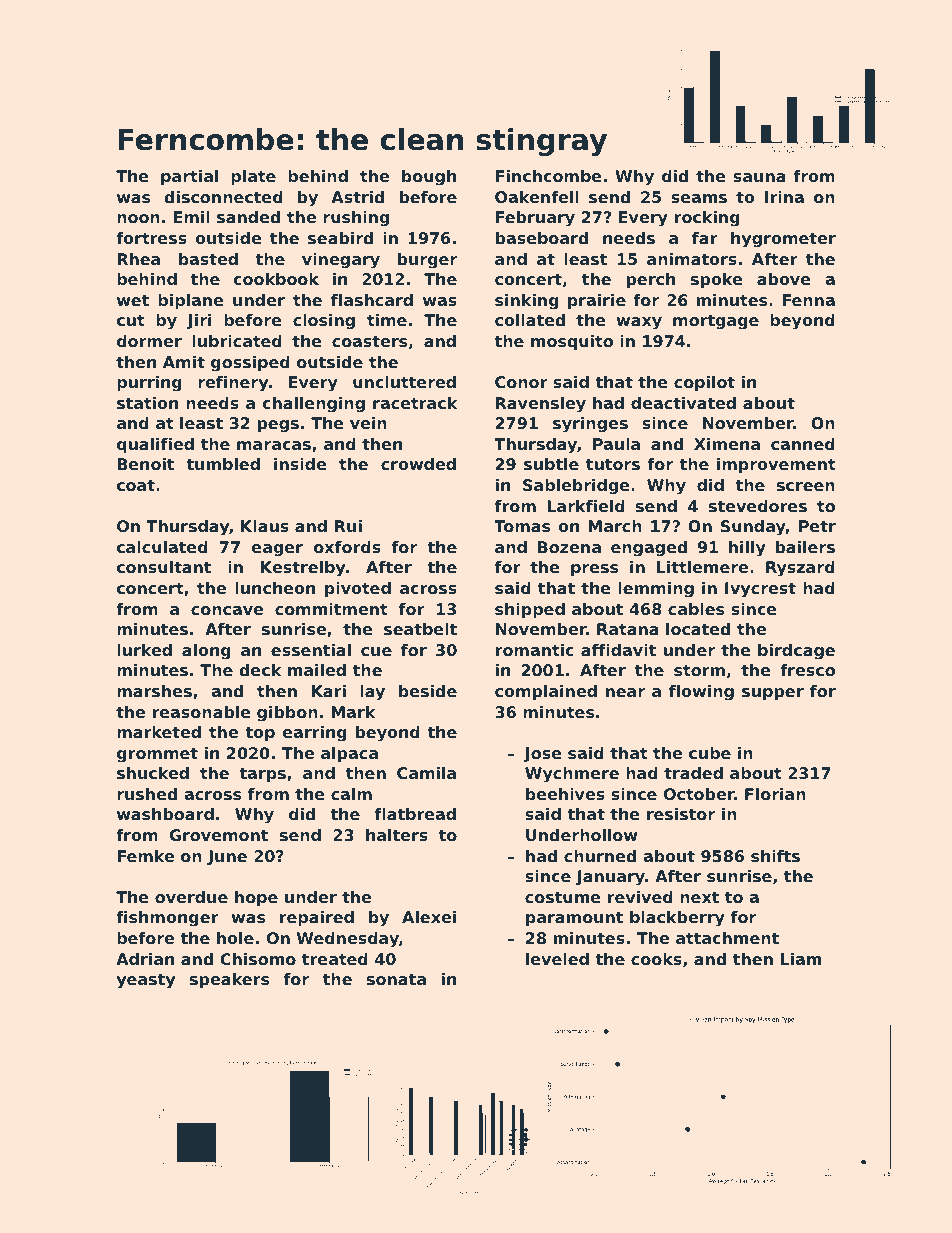 Image resolution: width=952 pixels, height=1233 pixels. Describe the element at coordinates (145, 981) in the page. I see `yeasty` at that location.
